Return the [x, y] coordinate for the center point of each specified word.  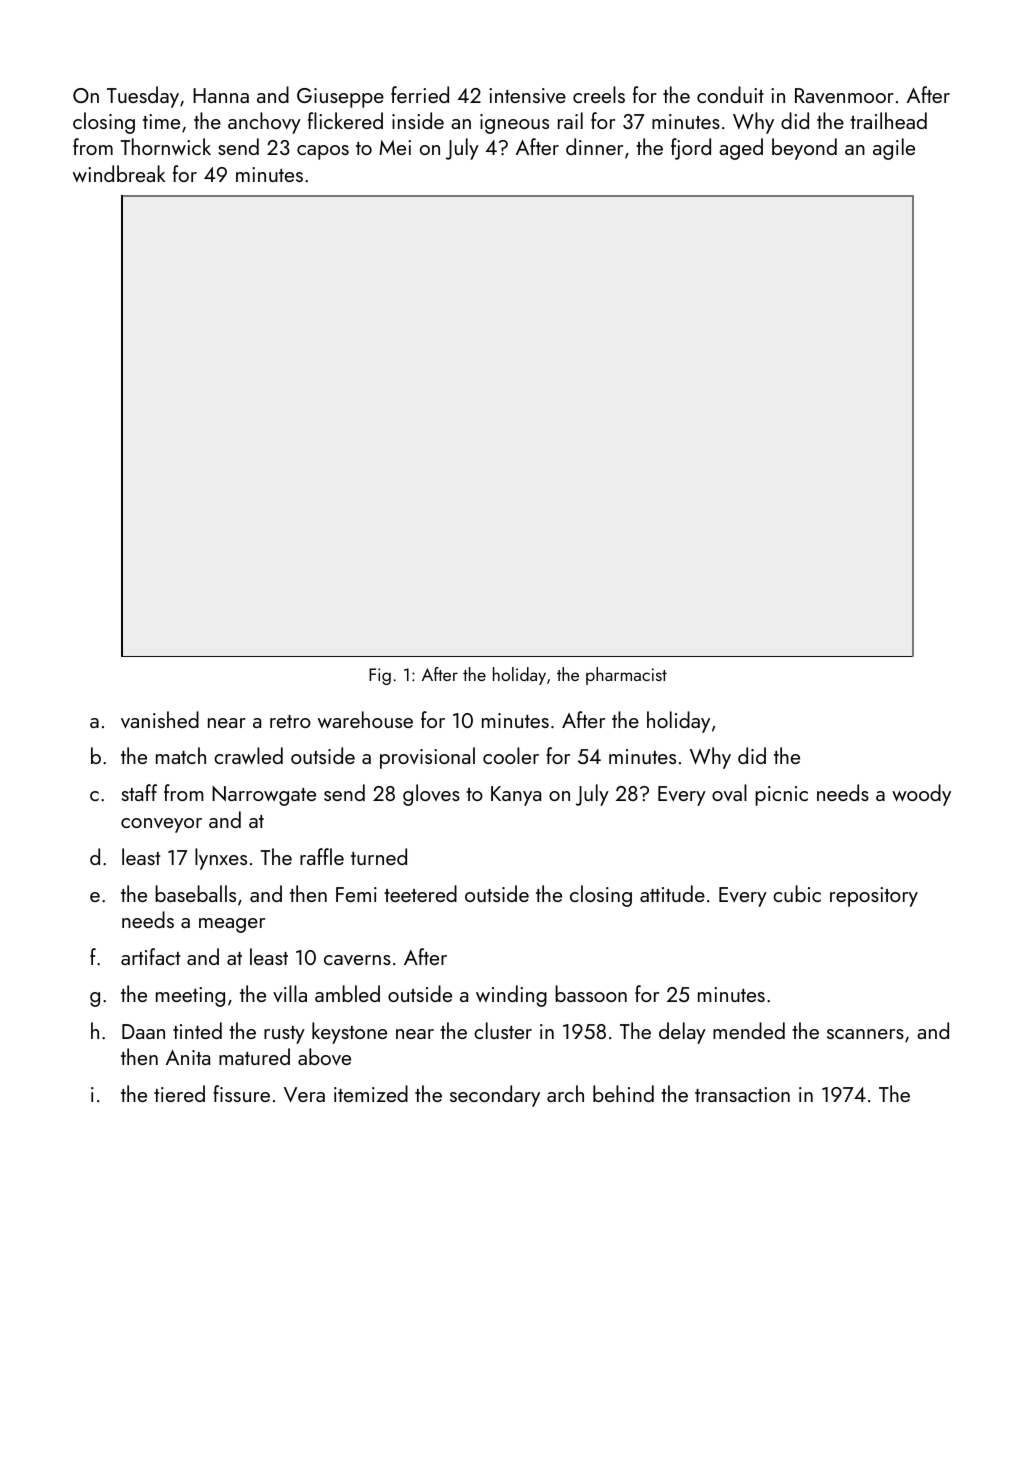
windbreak [119, 173]
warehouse [365, 719]
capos [323, 152]
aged [741, 149]
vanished [160, 719]
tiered [179, 1093]
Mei [395, 147]
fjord [691, 149]
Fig [380, 676]
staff [139, 792]
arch [565, 1093]
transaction [742, 1094]
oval [729, 792]
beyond [804, 149]
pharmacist [626, 676]
